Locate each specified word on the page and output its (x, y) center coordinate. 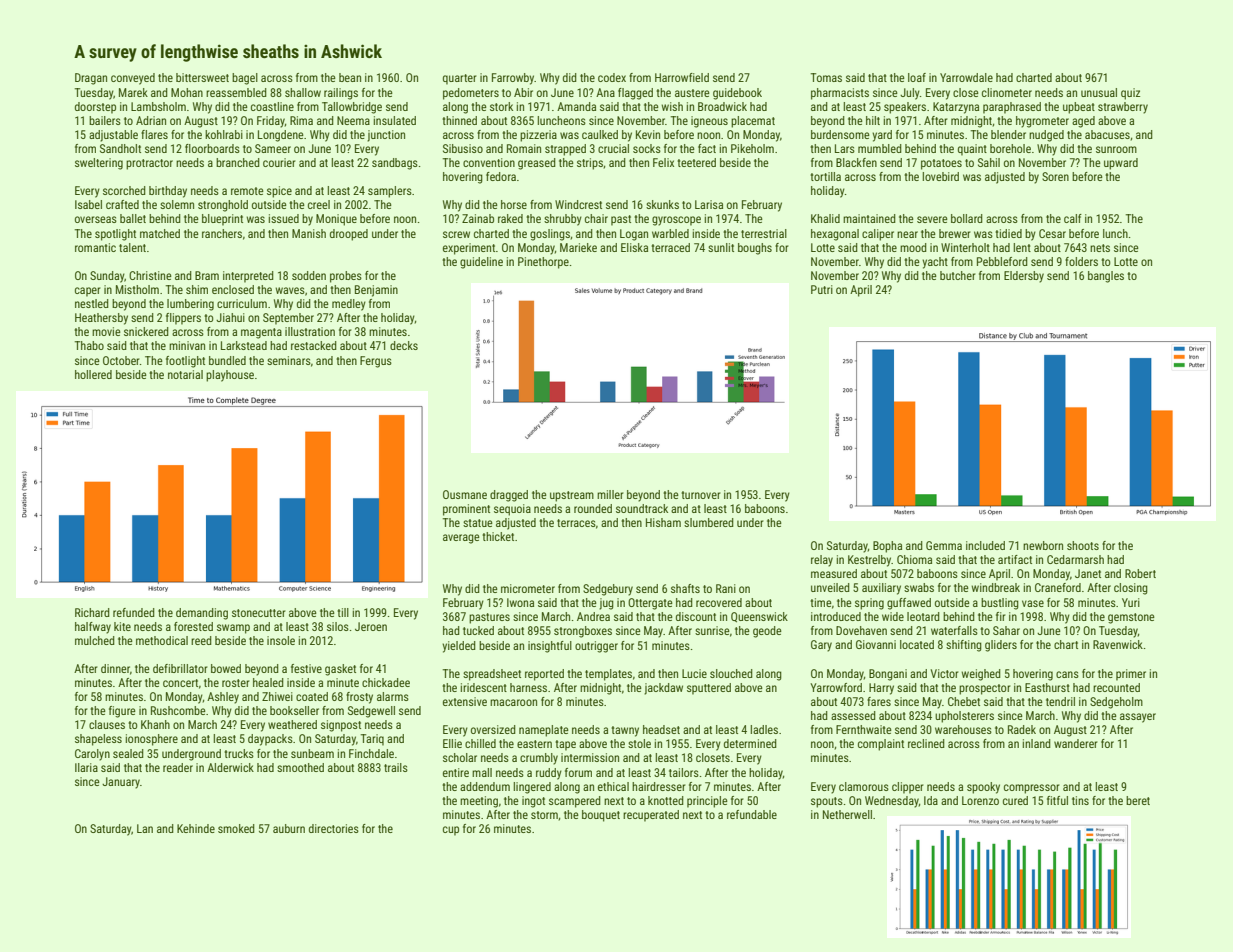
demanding (202, 614)
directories (334, 828)
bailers (105, 120)
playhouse (230, 376)
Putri (822, 289)
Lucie (694, 673)
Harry (881, 689)
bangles (1106, 277)
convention (489, 162)
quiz (1130, 94)
